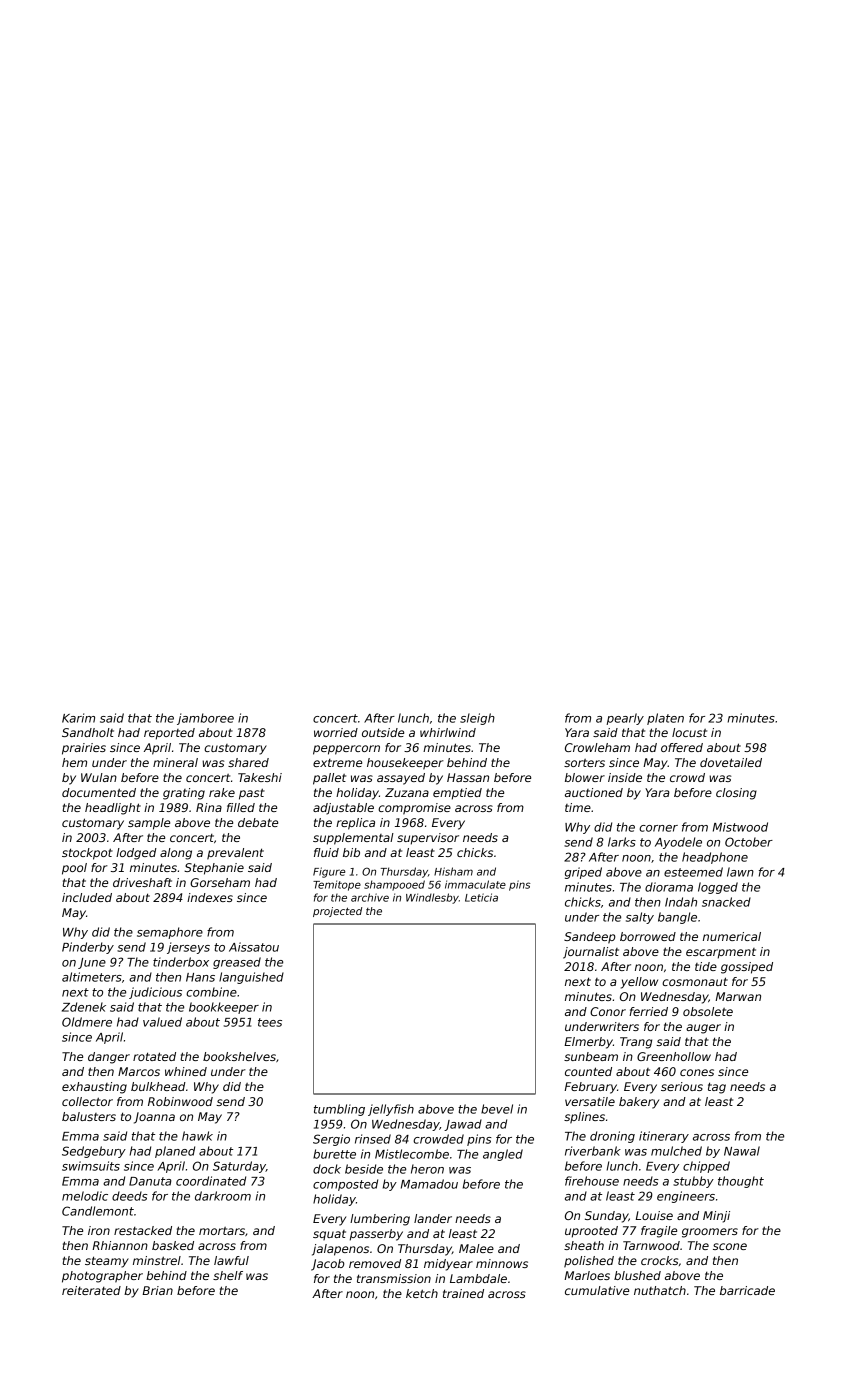 This image has height=1400, width=849. What do you see at coordinates (715, 858) in the image?
I see `headphone` at bounding box center [715, 858].
